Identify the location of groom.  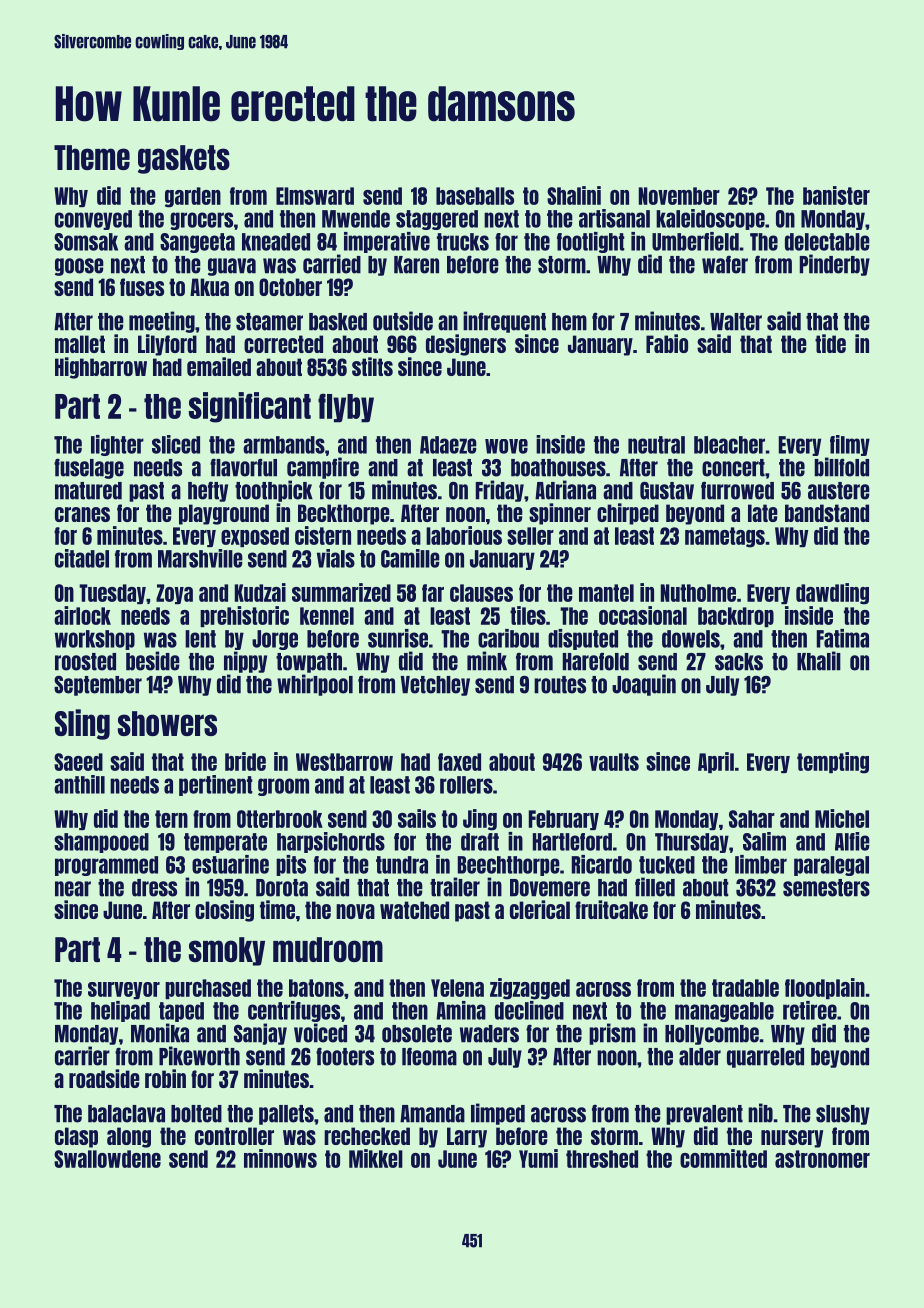
(283, 787).
